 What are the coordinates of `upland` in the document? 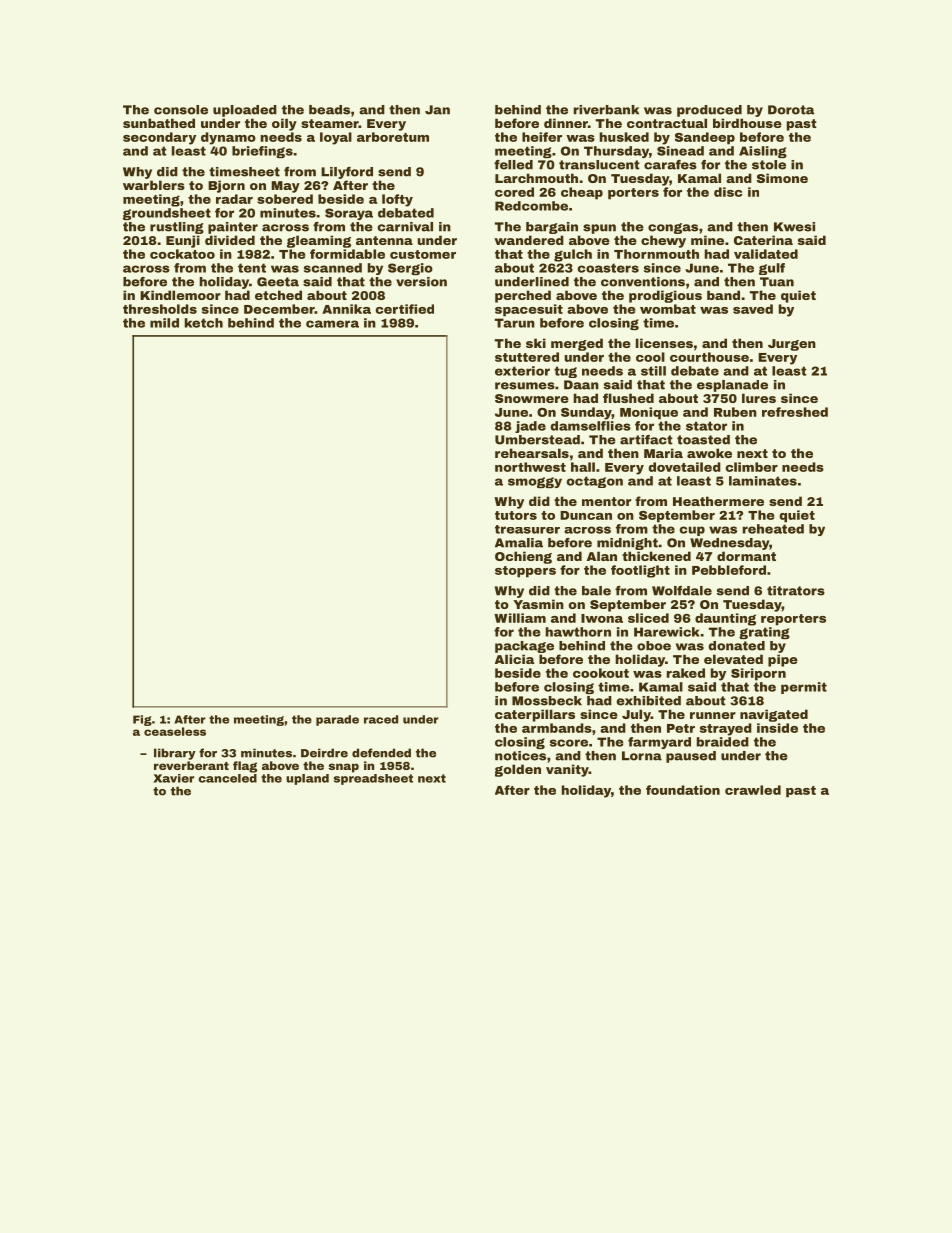 It's located at (307, 779).
